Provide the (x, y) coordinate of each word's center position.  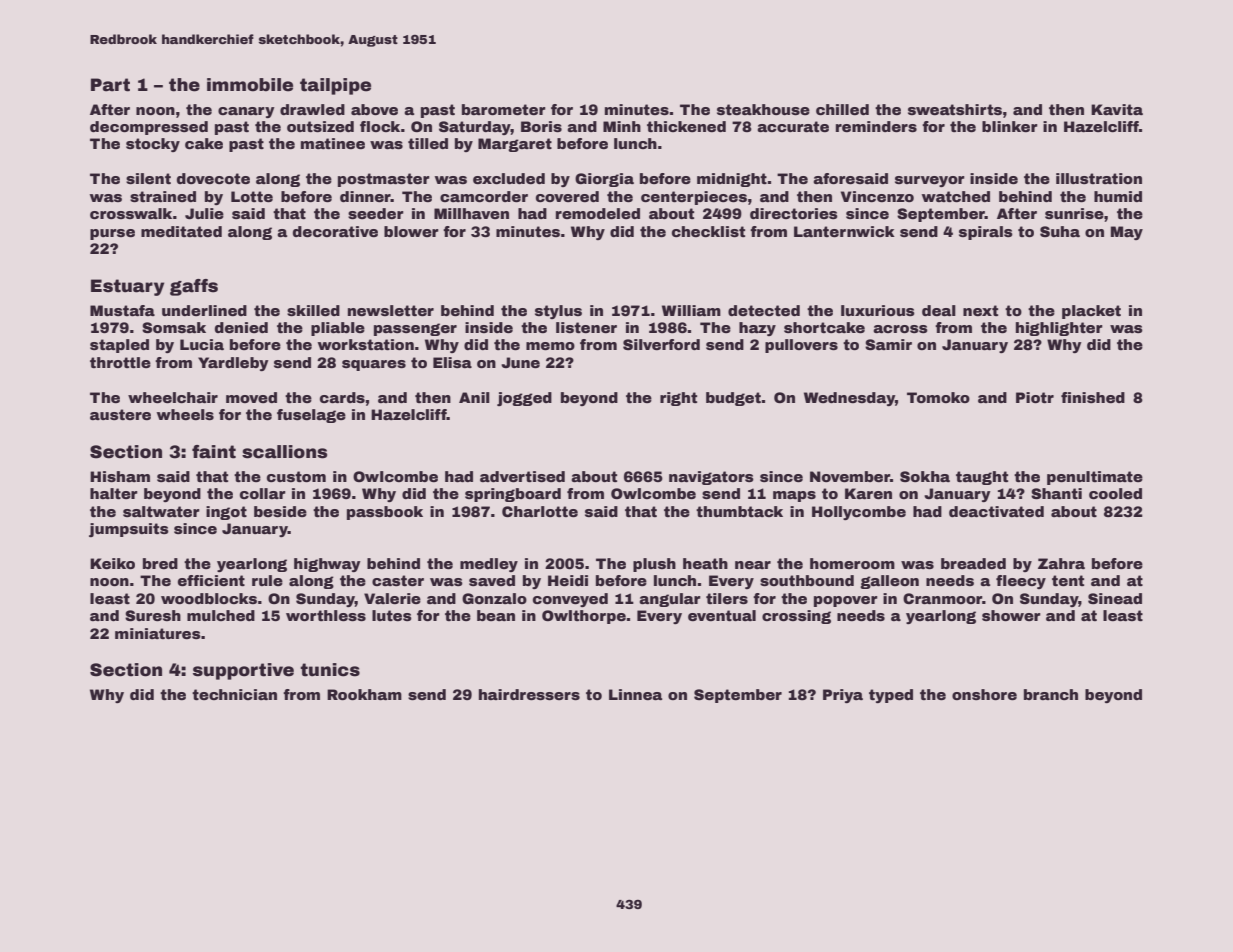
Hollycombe (859, 513)
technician (234, 694)
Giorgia (604, 180)
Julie (204, 213)
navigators (711, 478)
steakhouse (763, 109)
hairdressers (529, 694)
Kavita (1117, 109)
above (374, 109)
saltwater (161, 511)
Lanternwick (844, 231)
